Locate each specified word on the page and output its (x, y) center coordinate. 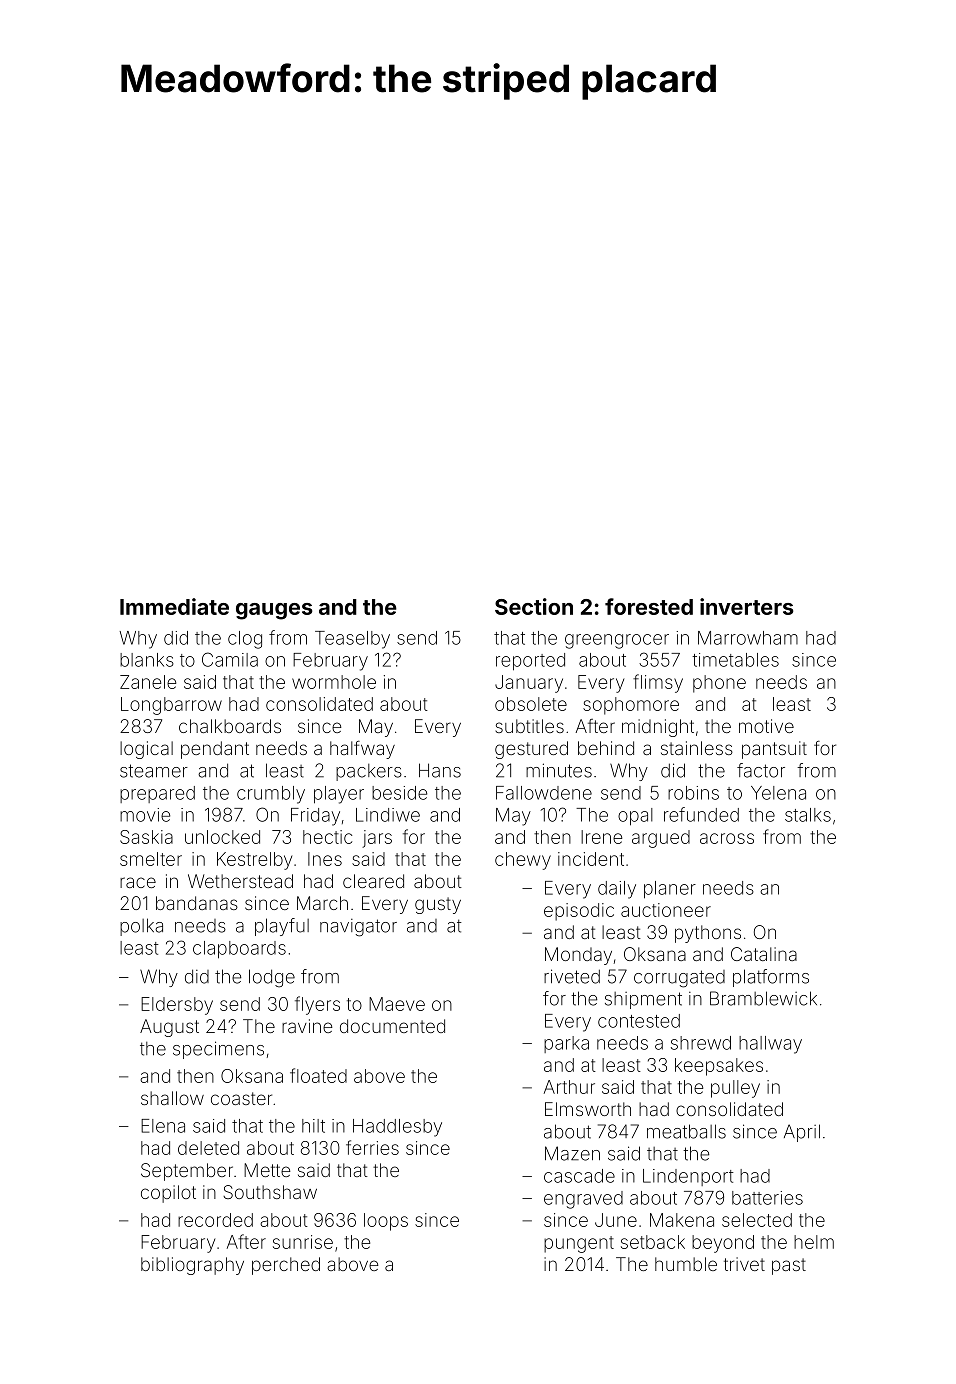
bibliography (192, 1266)
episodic (579, 912)
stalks (808, 815)
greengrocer (617, 641)
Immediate (174, 606)
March (322, 903)
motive (766, 726)
